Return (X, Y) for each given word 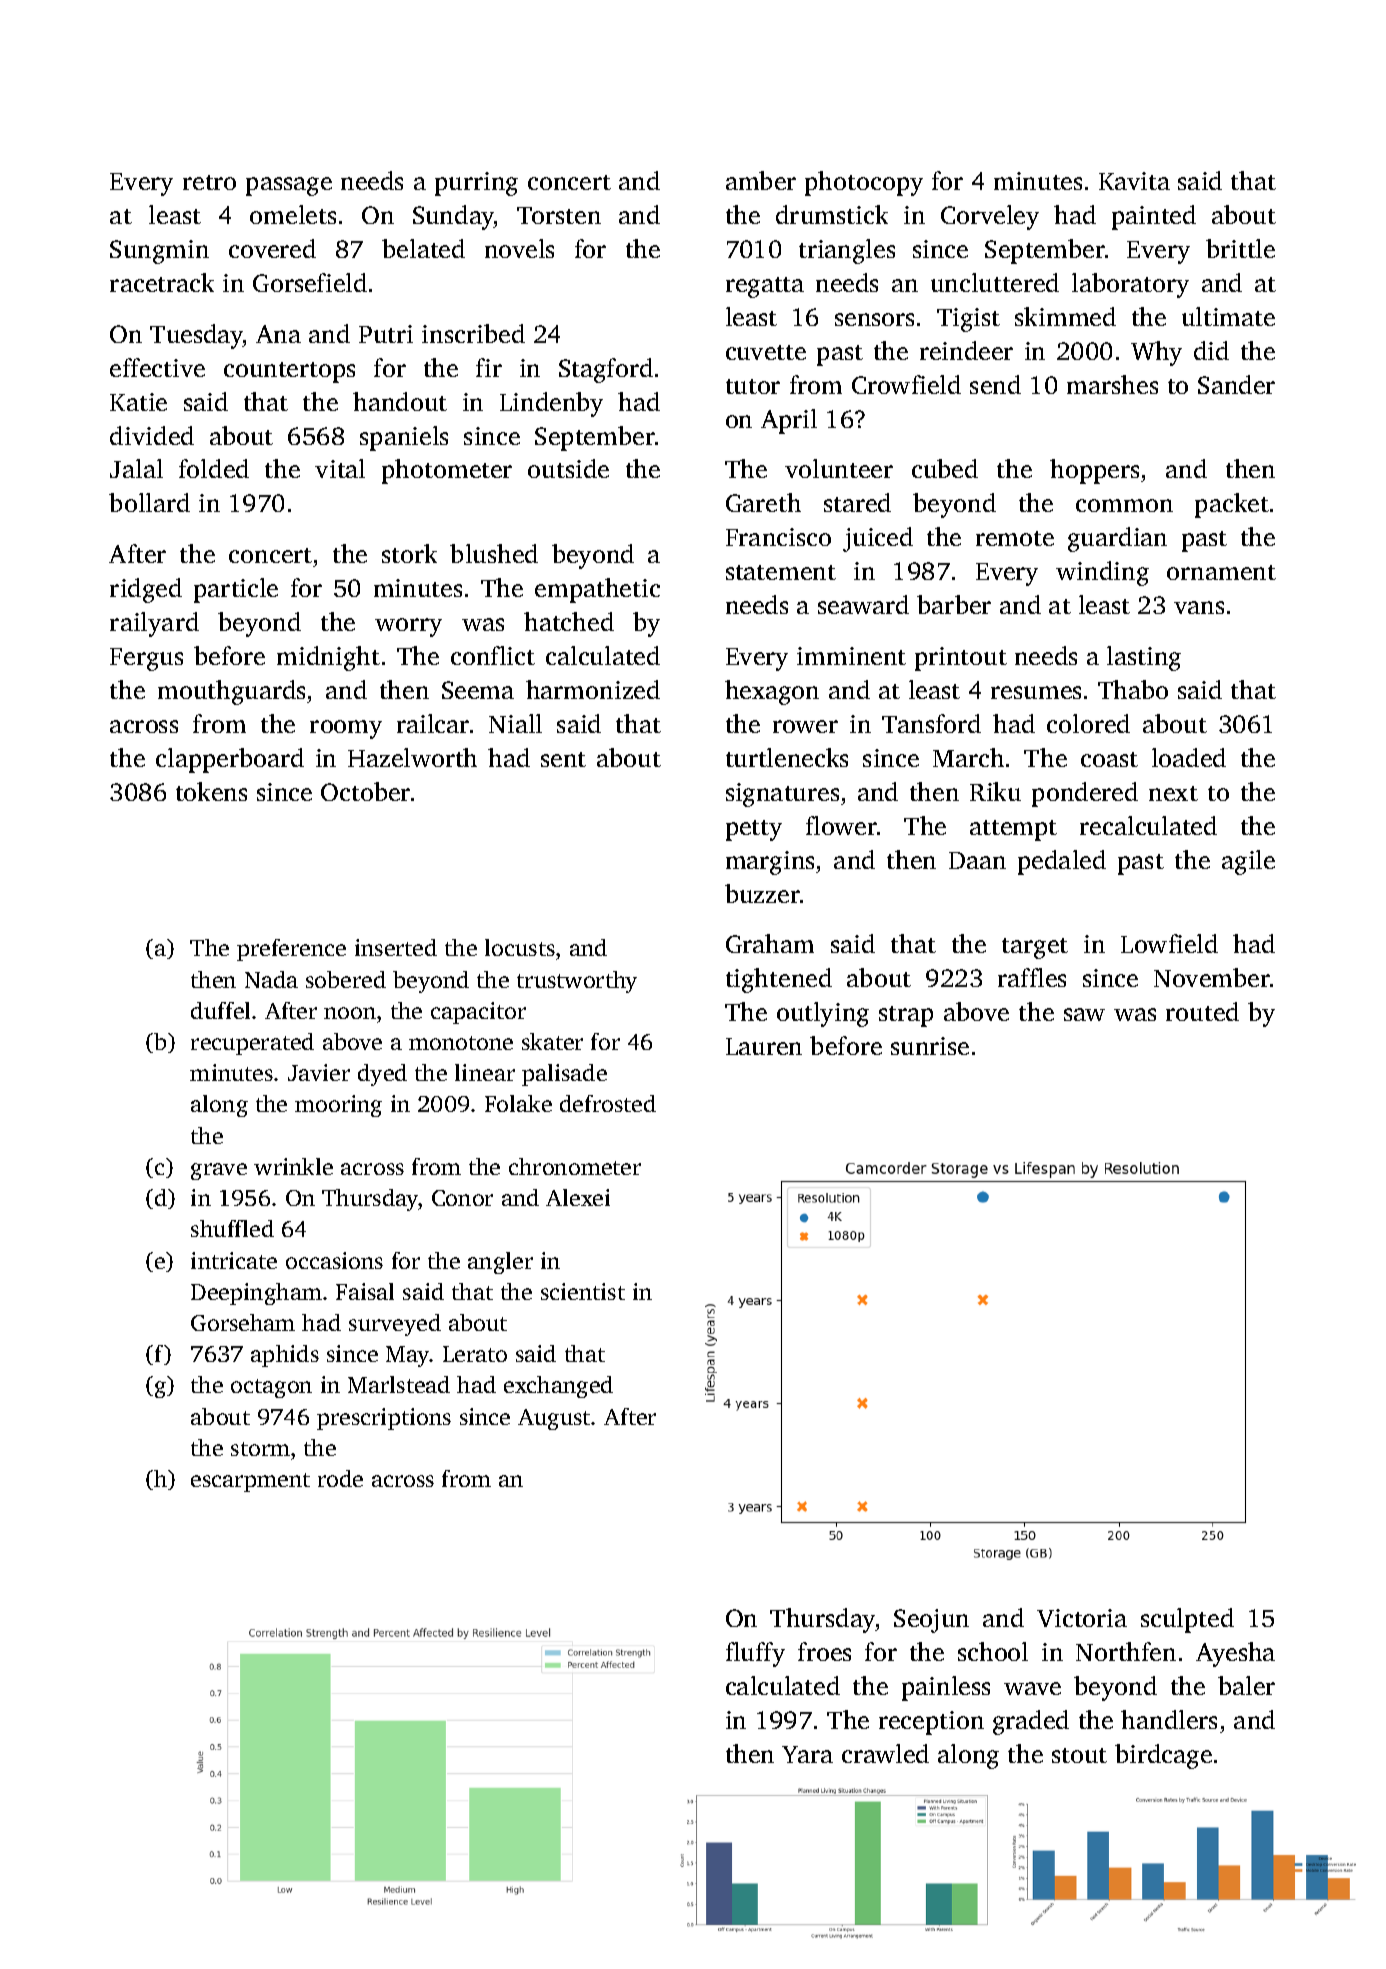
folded (214, 468)
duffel (220, 1010)
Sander (1236, 384)
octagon (271, 1388)
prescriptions (384, 1419)
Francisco (778, 537)
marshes (1112, 384)
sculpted (1187, 1620)
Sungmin (159, 252)
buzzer (762, 893)
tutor (753, 386)
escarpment (250, 1482)
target (1035, 948)
